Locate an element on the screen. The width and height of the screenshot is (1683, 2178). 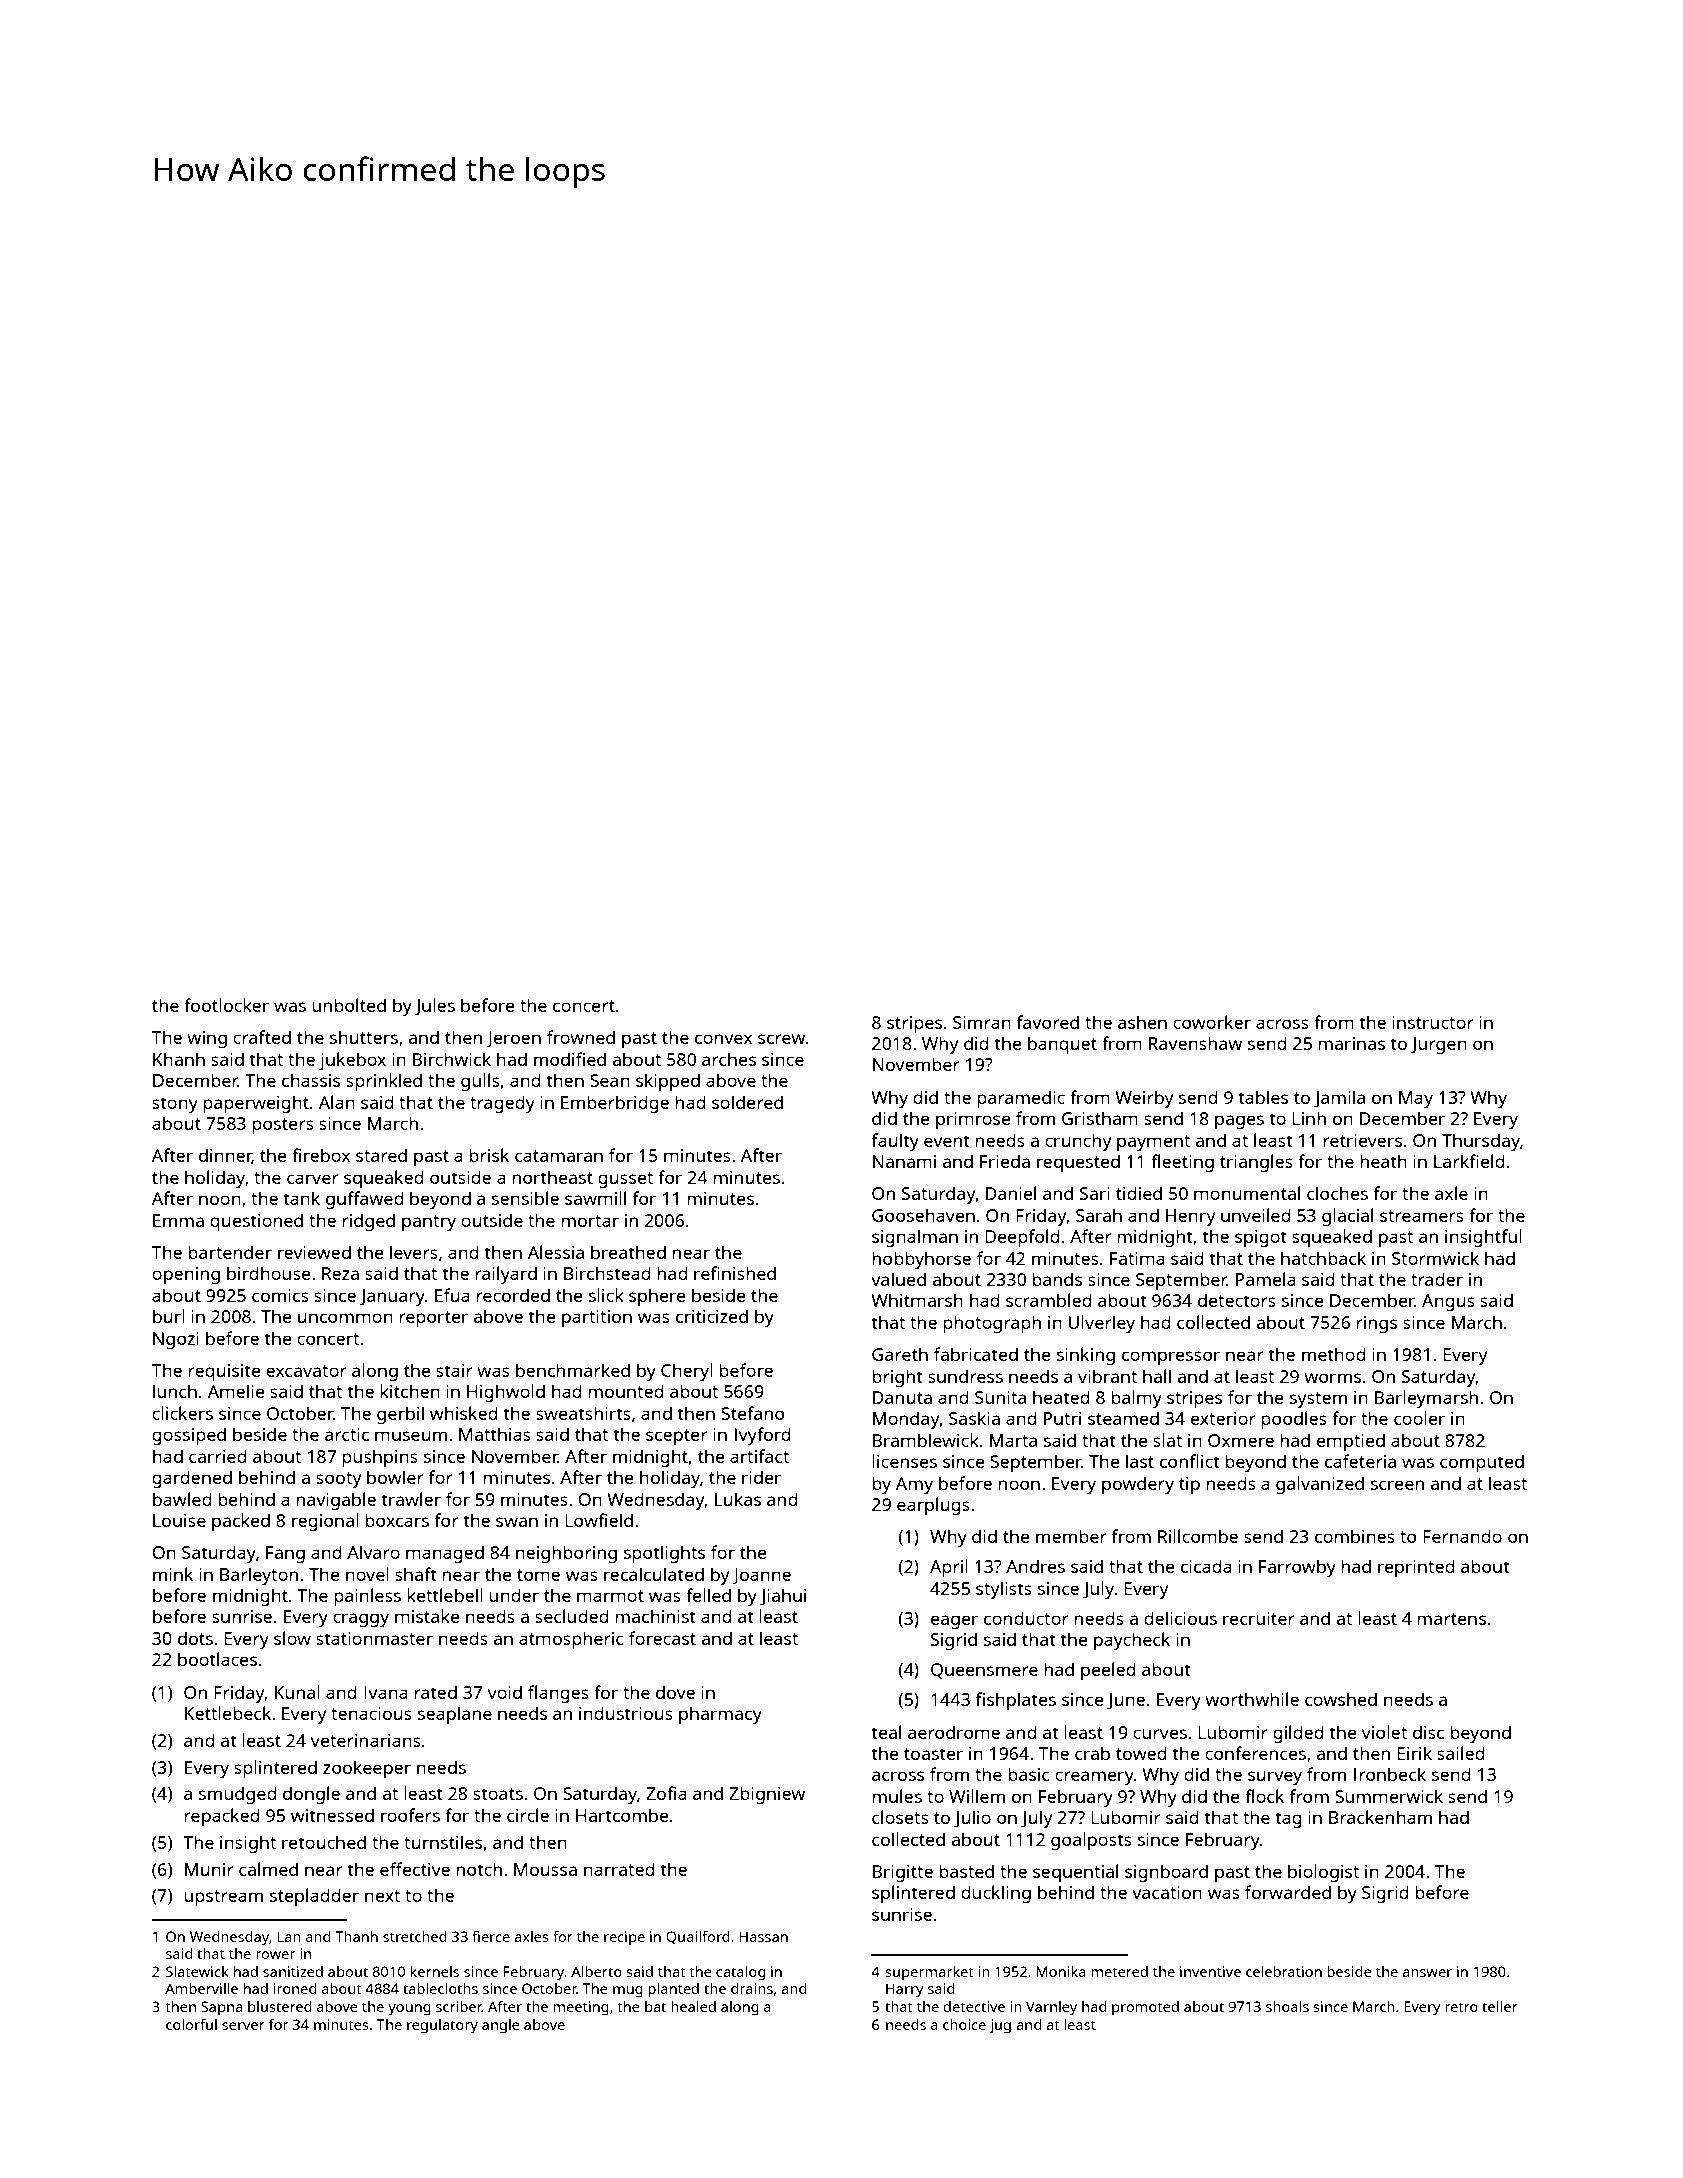
combines is located at coordinates (1355, 1536).
